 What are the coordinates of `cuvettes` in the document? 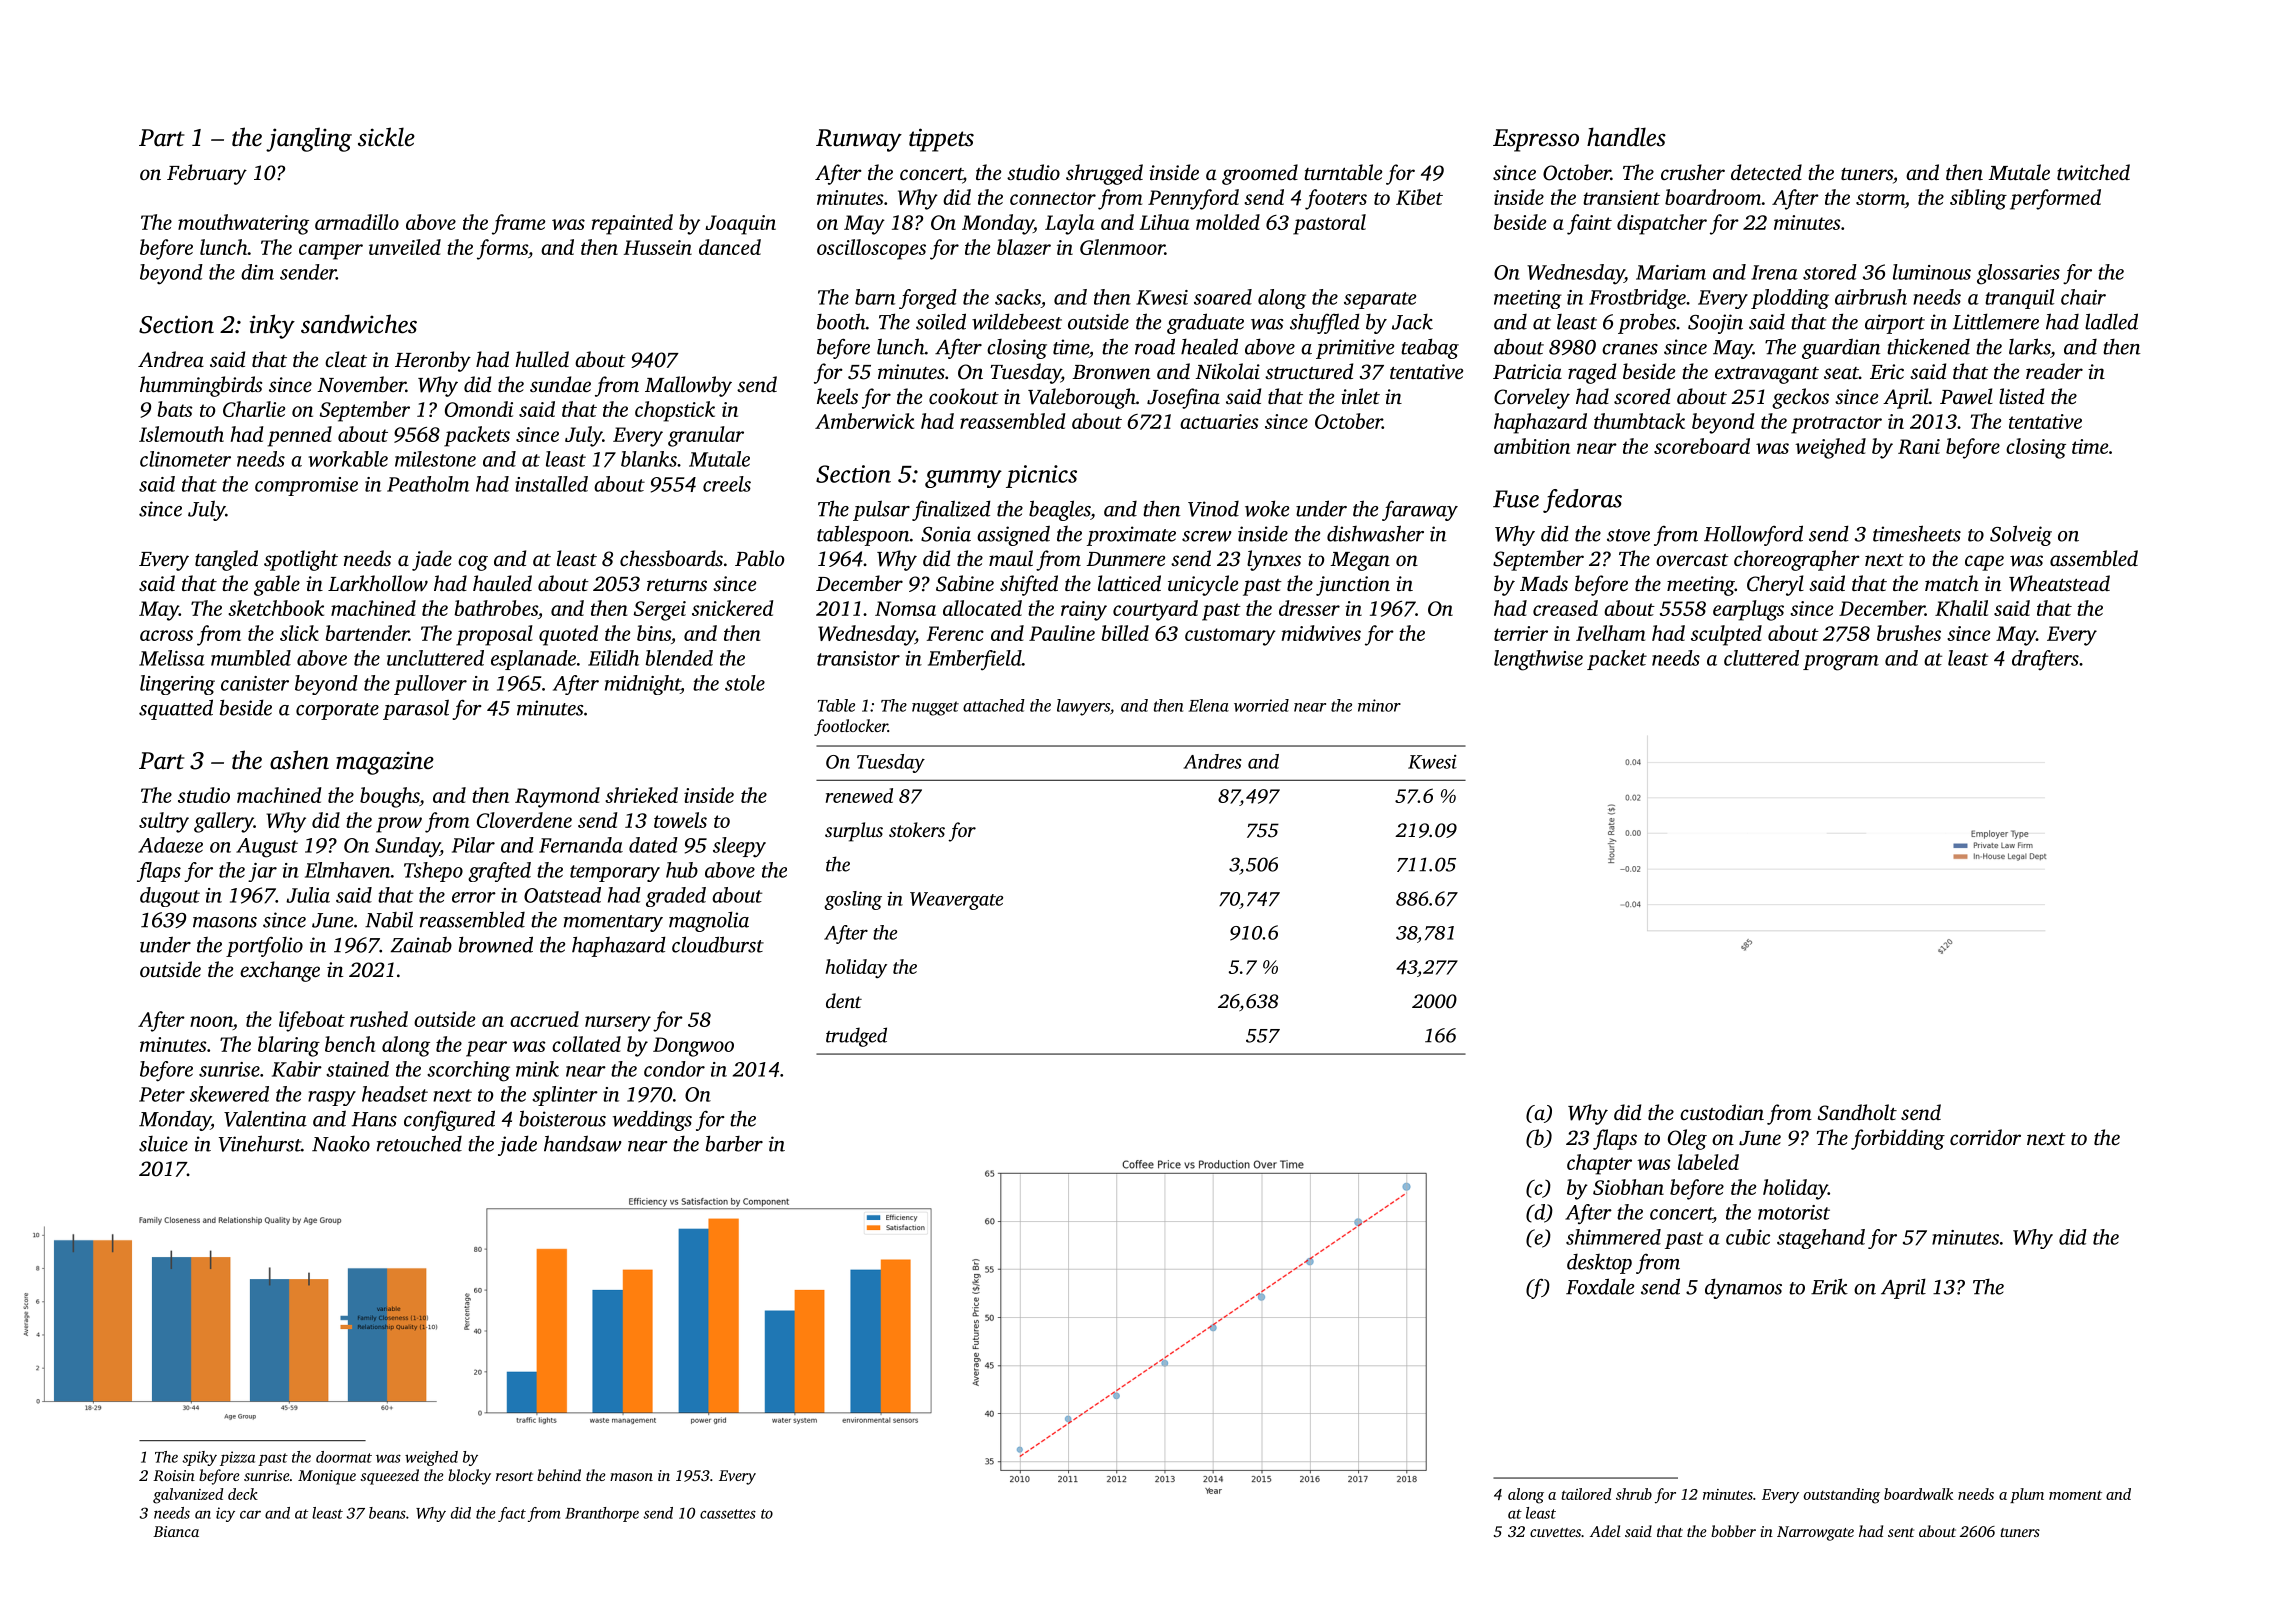 It's located at (1555, 1532).
